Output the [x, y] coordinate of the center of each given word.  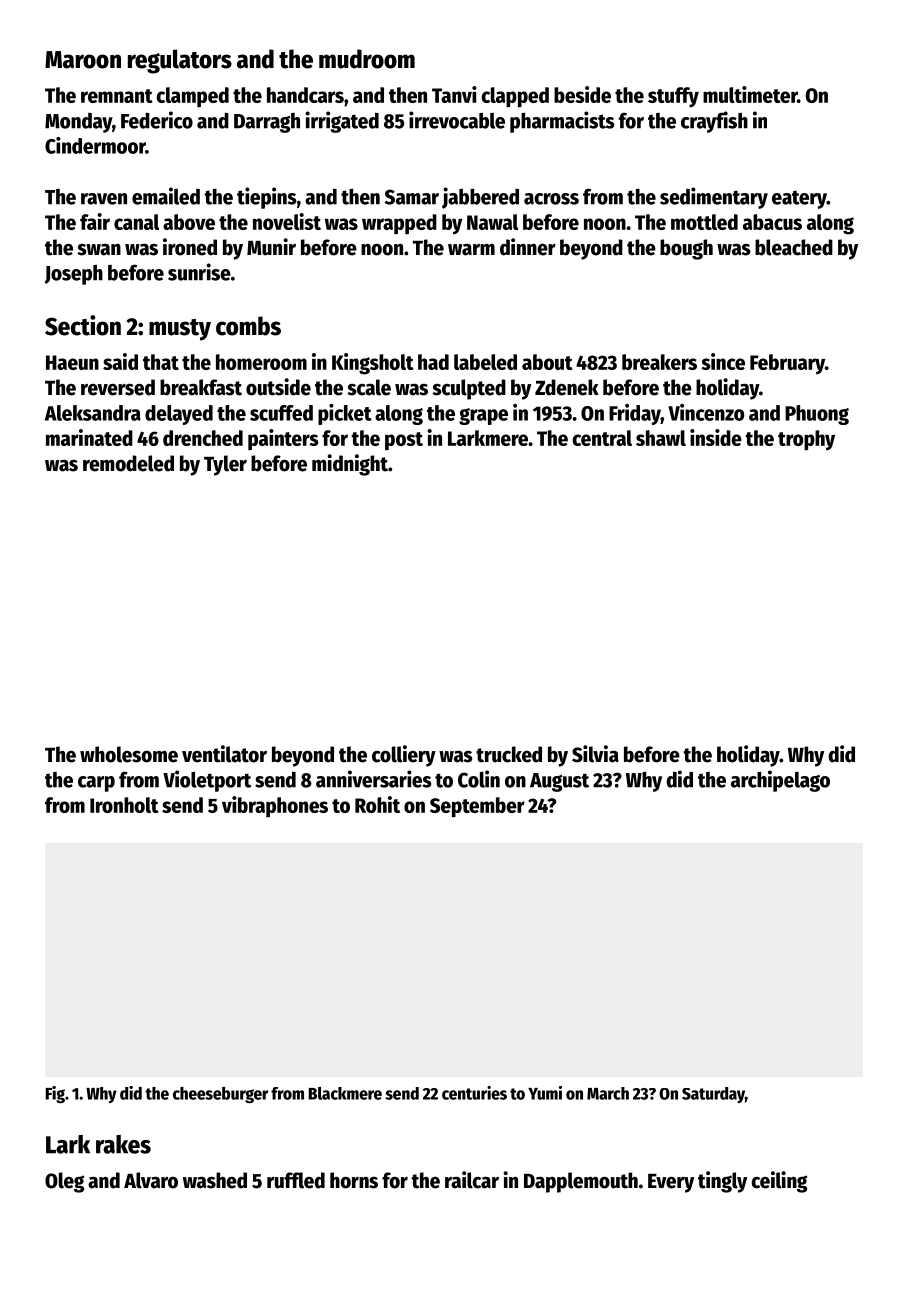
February [787, 364]
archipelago [780, 781]
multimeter [750, 94]
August [559, 782]
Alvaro [151, 1180]
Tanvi [454, 94]
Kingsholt [372, 364]
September [477, 807]
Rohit [377, 804]
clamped [192, 97]
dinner [528, 247]
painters [283, 439]
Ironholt [124, 805]
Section [83, 325]
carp [96, 784]
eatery [799, 200]
